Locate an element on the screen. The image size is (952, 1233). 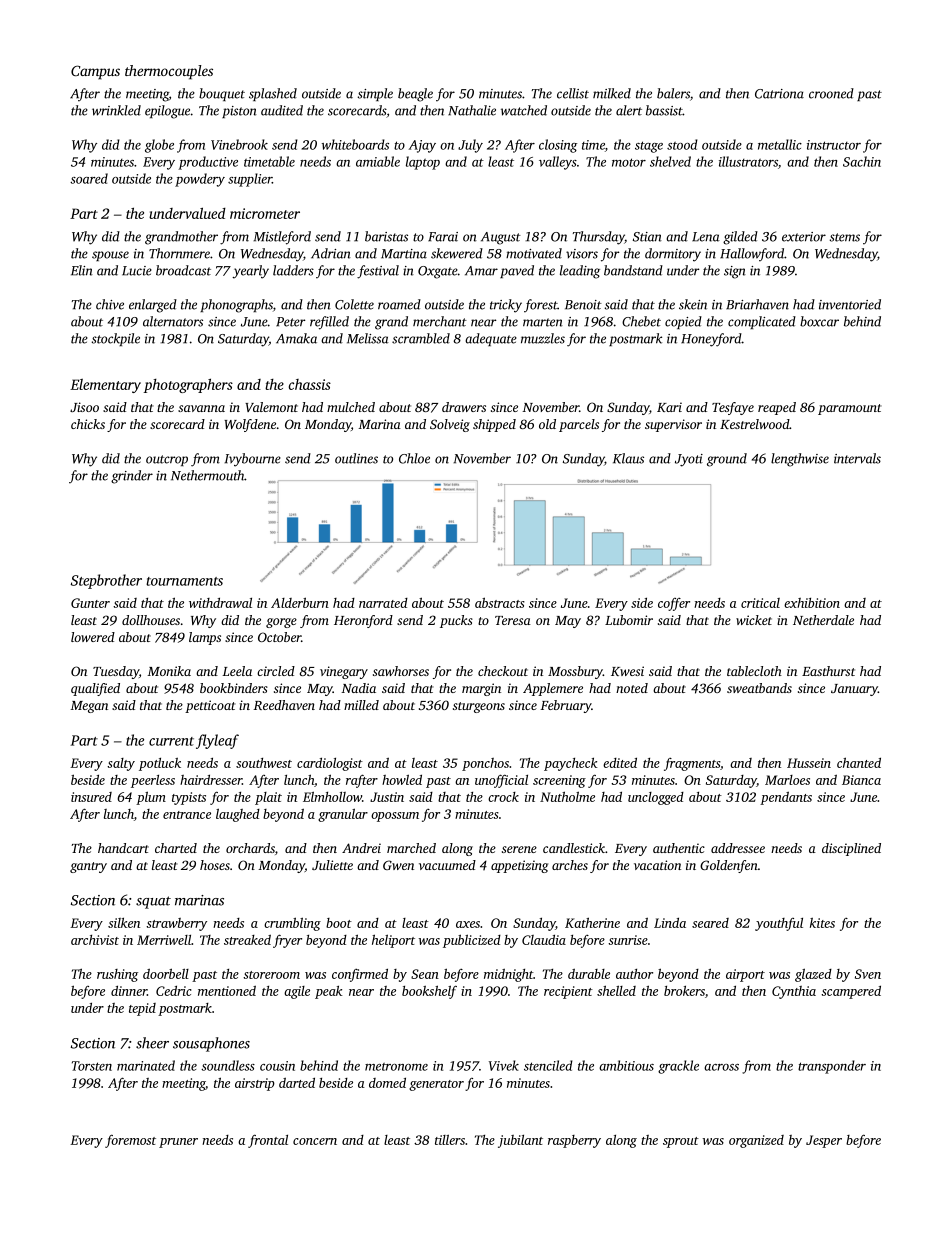
Claudia is located at coordinates (544, 940).
